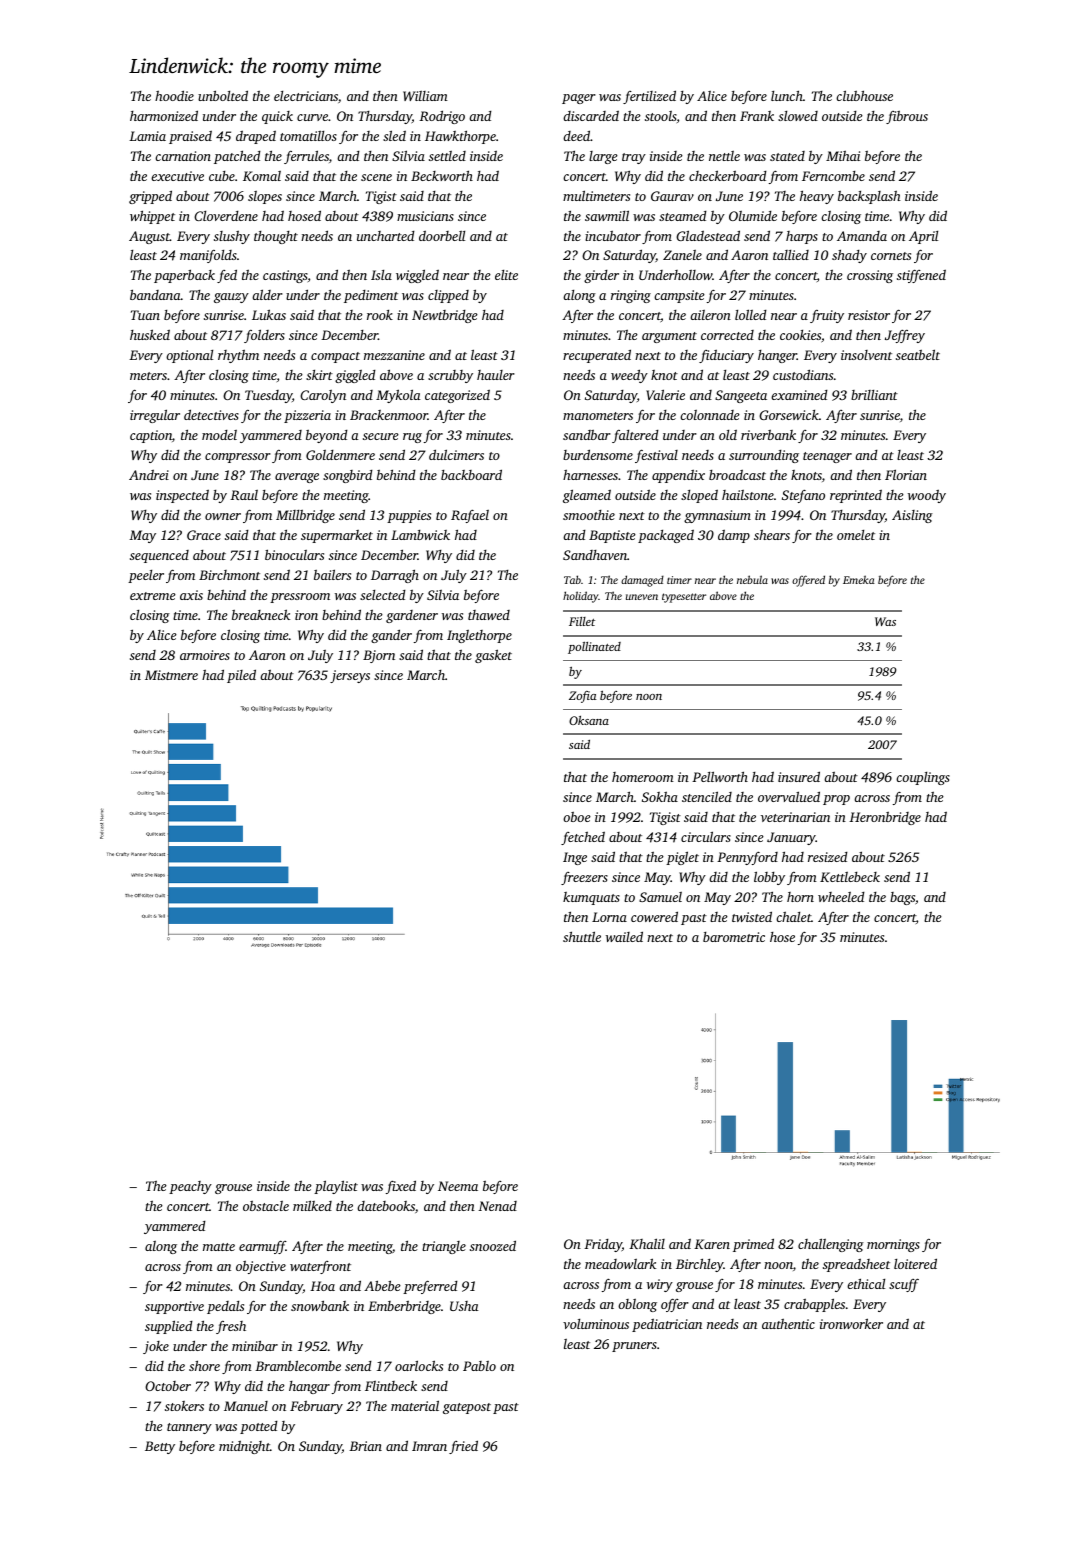 This screenshot has height=1566, width=1082. I want to click on scuff, so click(904, 1285).
